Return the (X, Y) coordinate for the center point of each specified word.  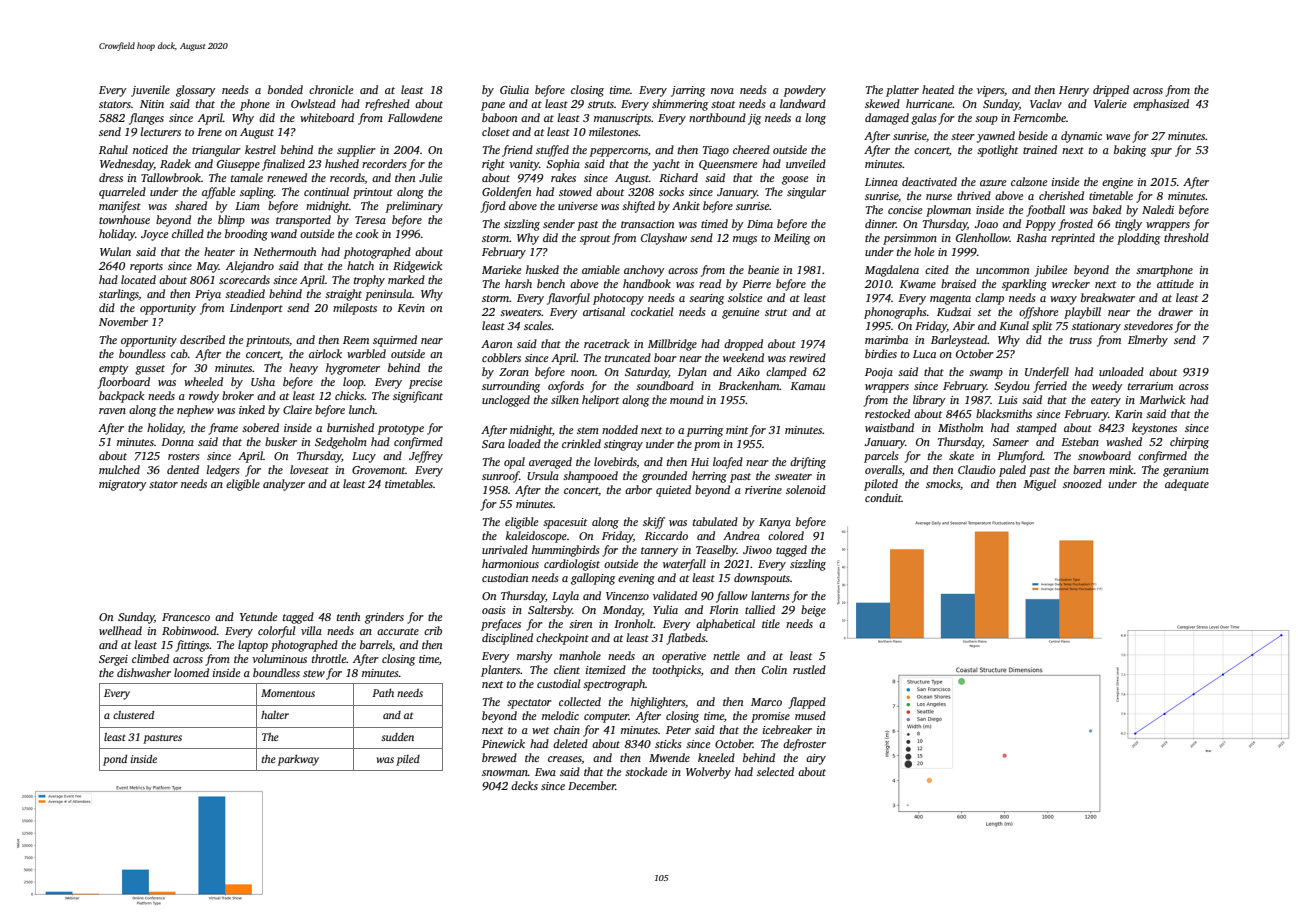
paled (1012, 471)
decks (524, 785)
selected (775, 771)
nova (722, 91)
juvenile (150, 91)
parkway (298, 760)
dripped (1111, 91)
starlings (119, 295)
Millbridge (672, 345)
